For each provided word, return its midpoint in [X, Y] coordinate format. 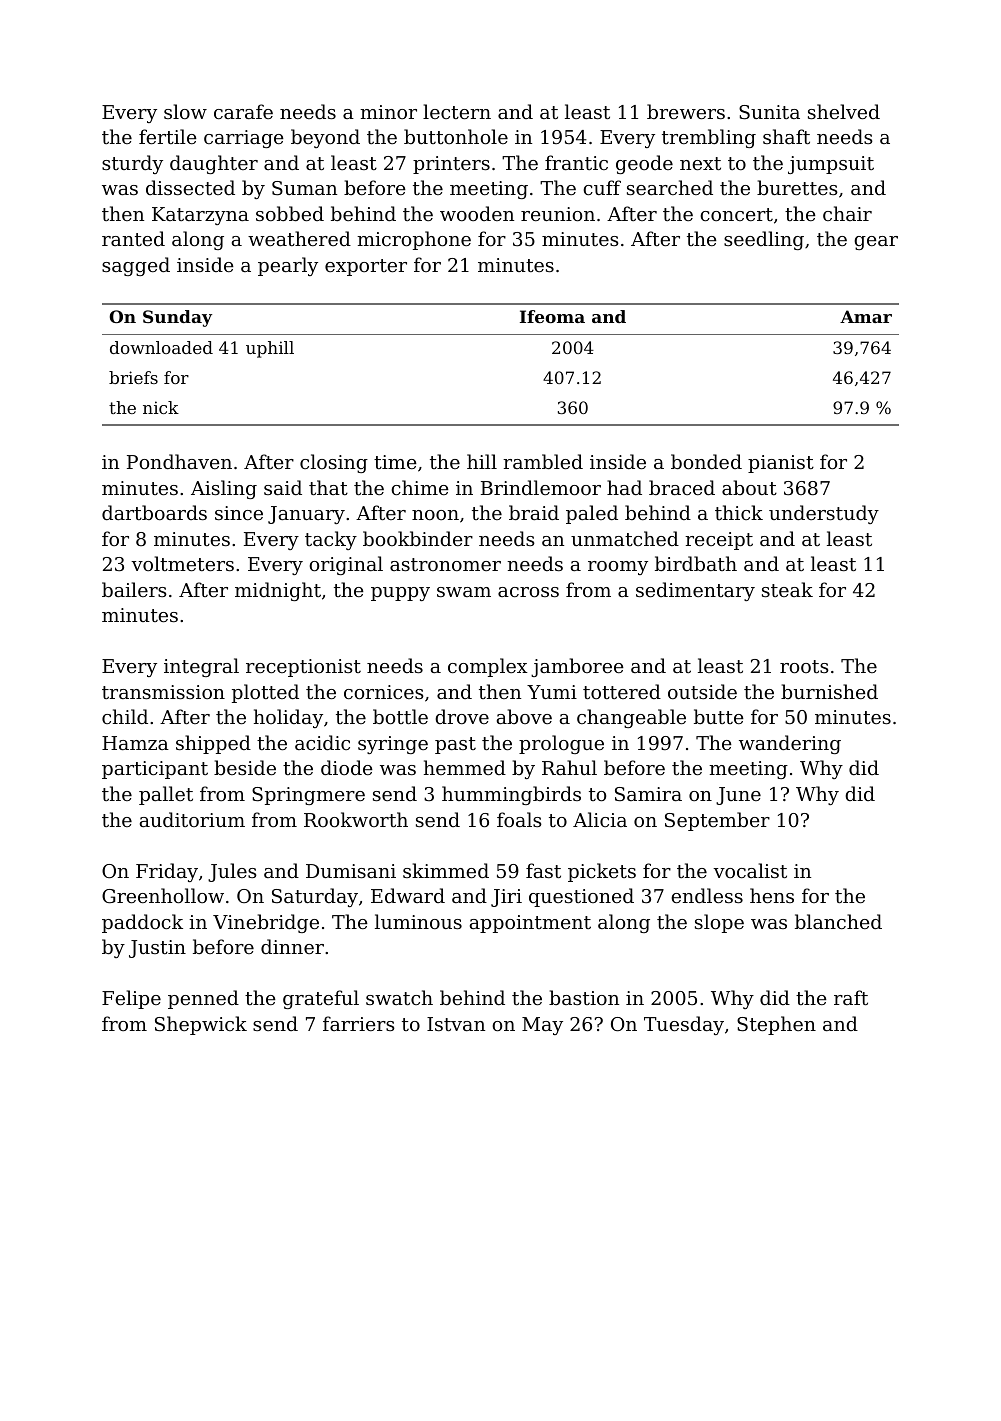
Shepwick [201, 1025]
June [738, 796]
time [395, 462]
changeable [631, 718]
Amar [866, 316]
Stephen [776, 1025]
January [306, 515]
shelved [844, 111]
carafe [243, 111]
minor [388, 112]
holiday [288, 718]
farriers [359, 1023]
